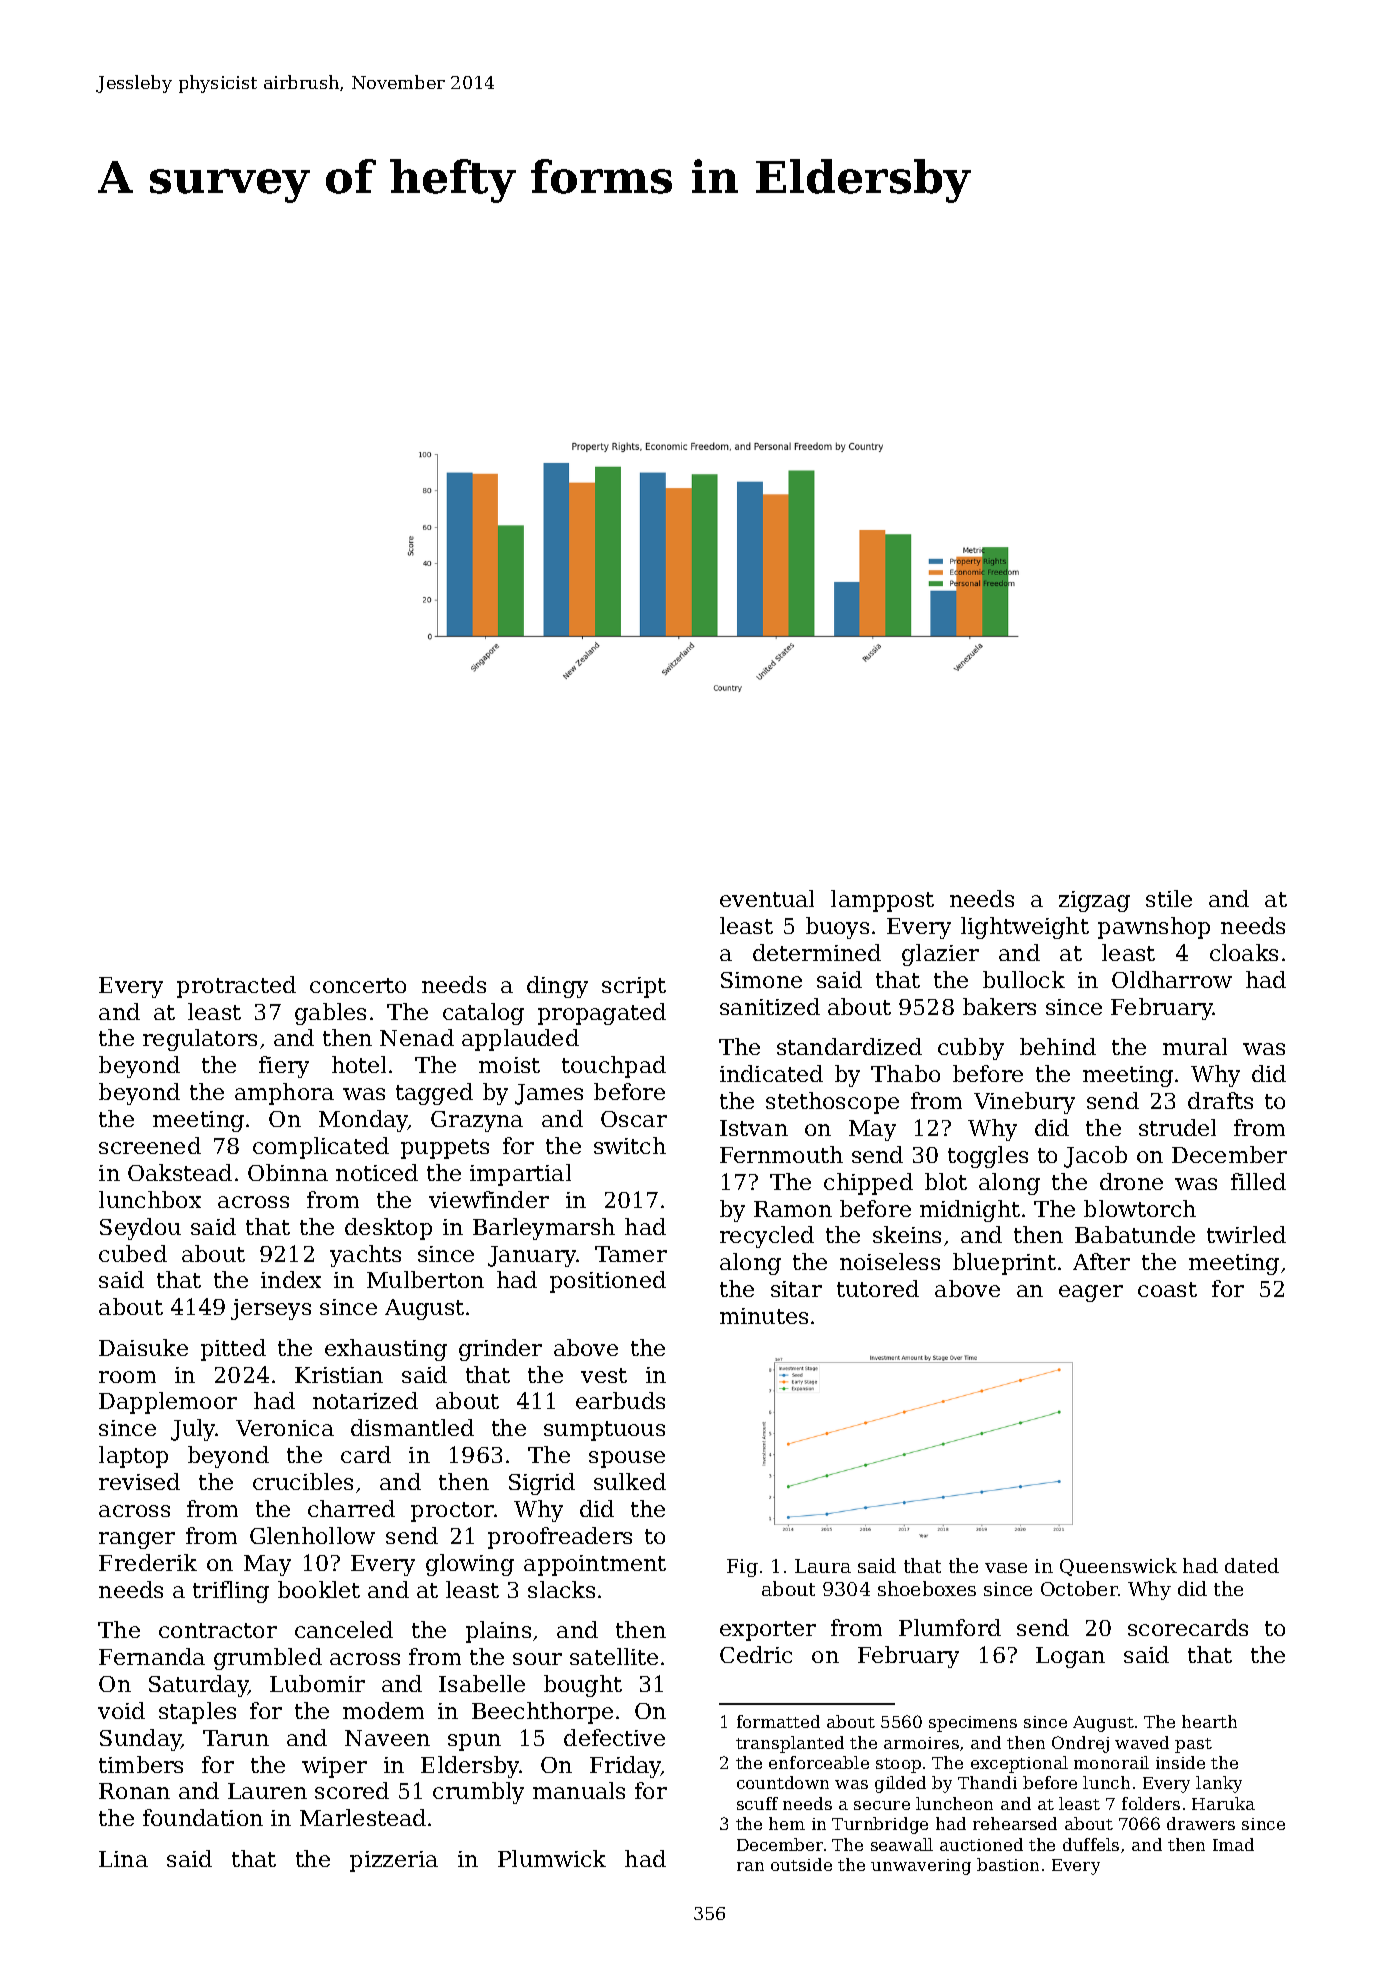 The width and height of the document is (1386, 1969). Describe the element at coordinates (482, 1683) in the document. I see `Isabelle` at that location.
